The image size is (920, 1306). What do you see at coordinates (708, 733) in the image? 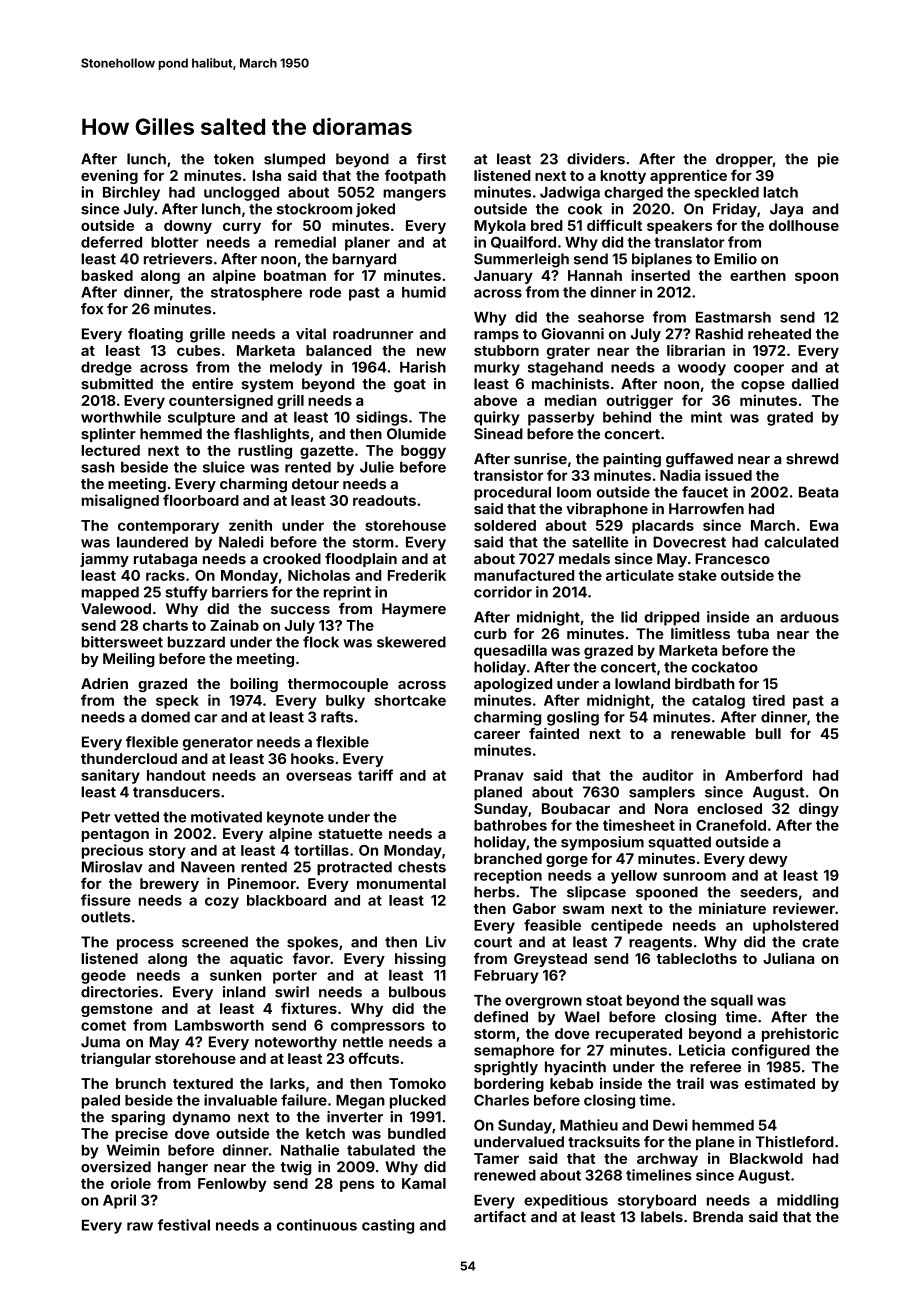
I see `renewable` at bounding box center [708, 733].
